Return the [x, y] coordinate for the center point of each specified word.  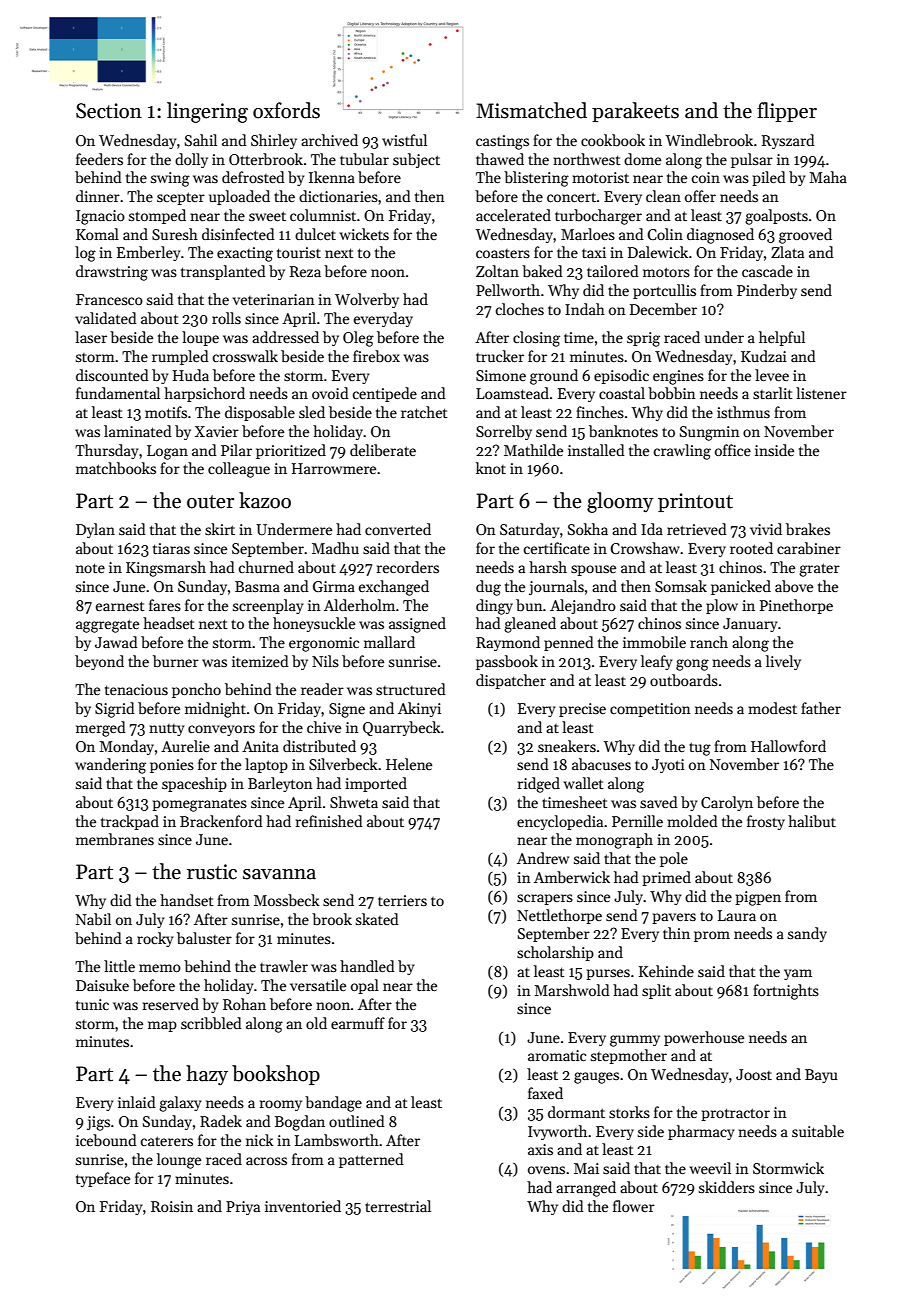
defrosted [253, 177]
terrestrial [398, 1206]
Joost [754, 1074]
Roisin [172, 1206]
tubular [364, 159]
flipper [787, 112]
